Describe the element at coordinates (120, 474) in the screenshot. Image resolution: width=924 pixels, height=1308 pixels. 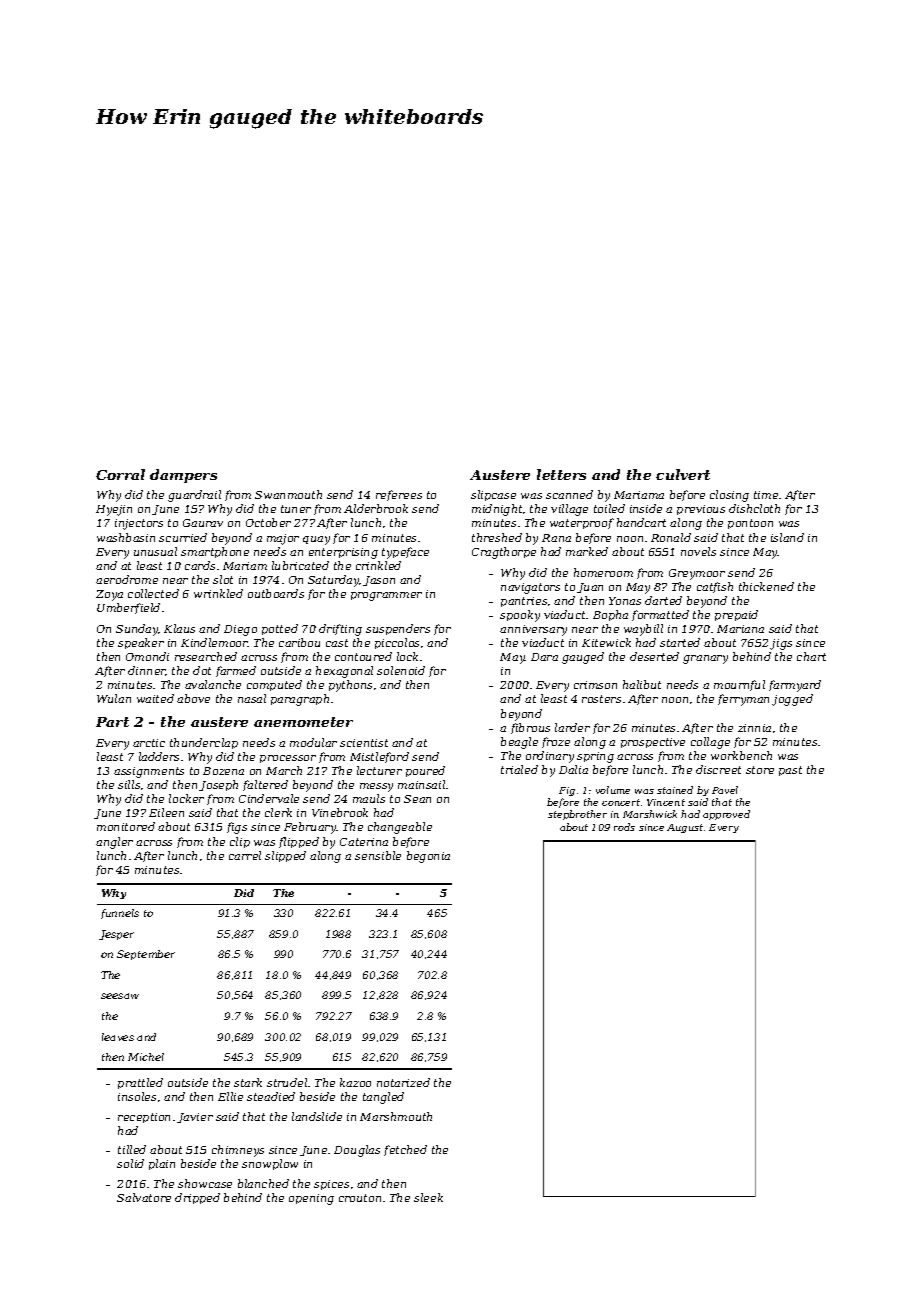
I see `Corral` at that location.
